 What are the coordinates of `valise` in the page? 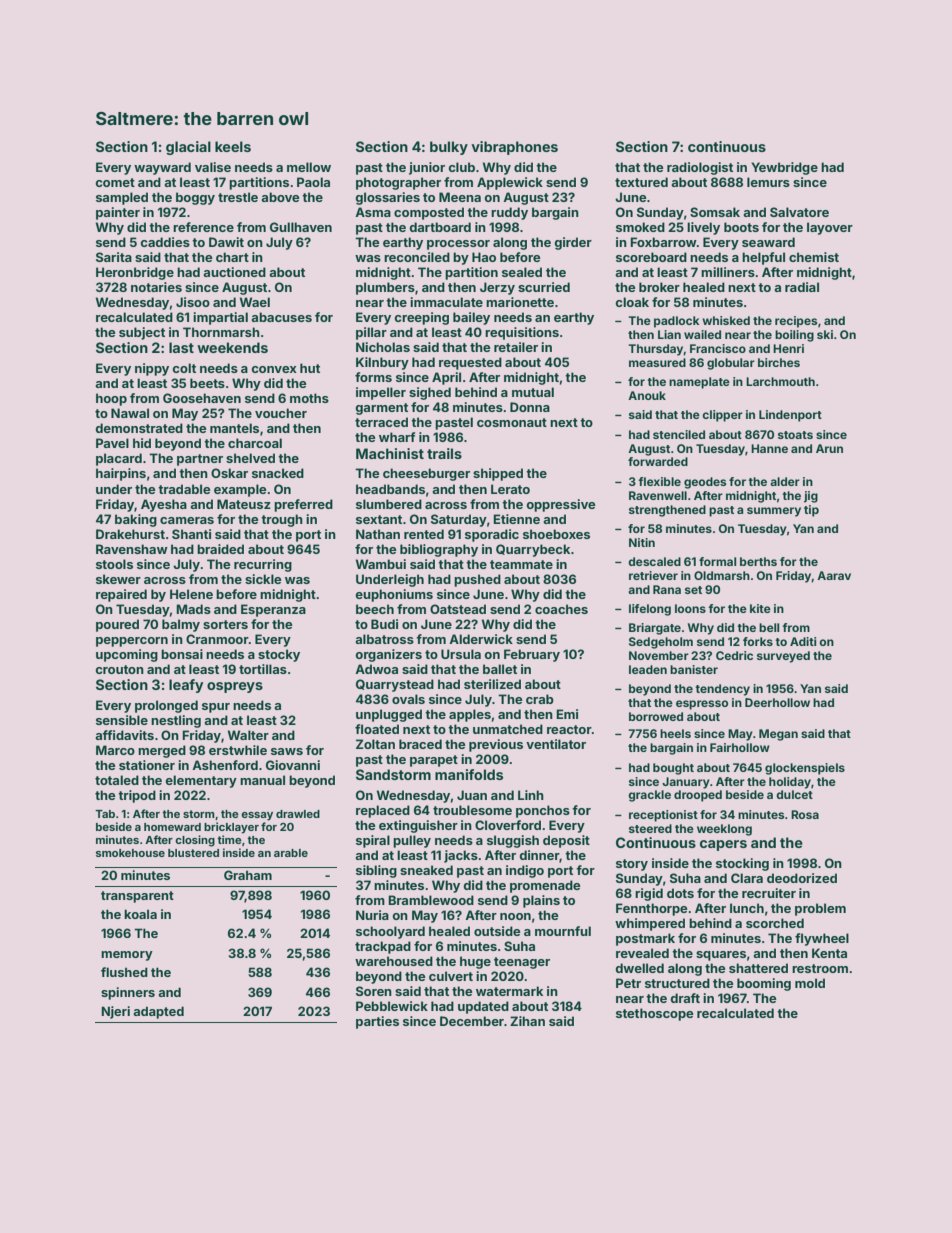 It's located at (213, 167).
